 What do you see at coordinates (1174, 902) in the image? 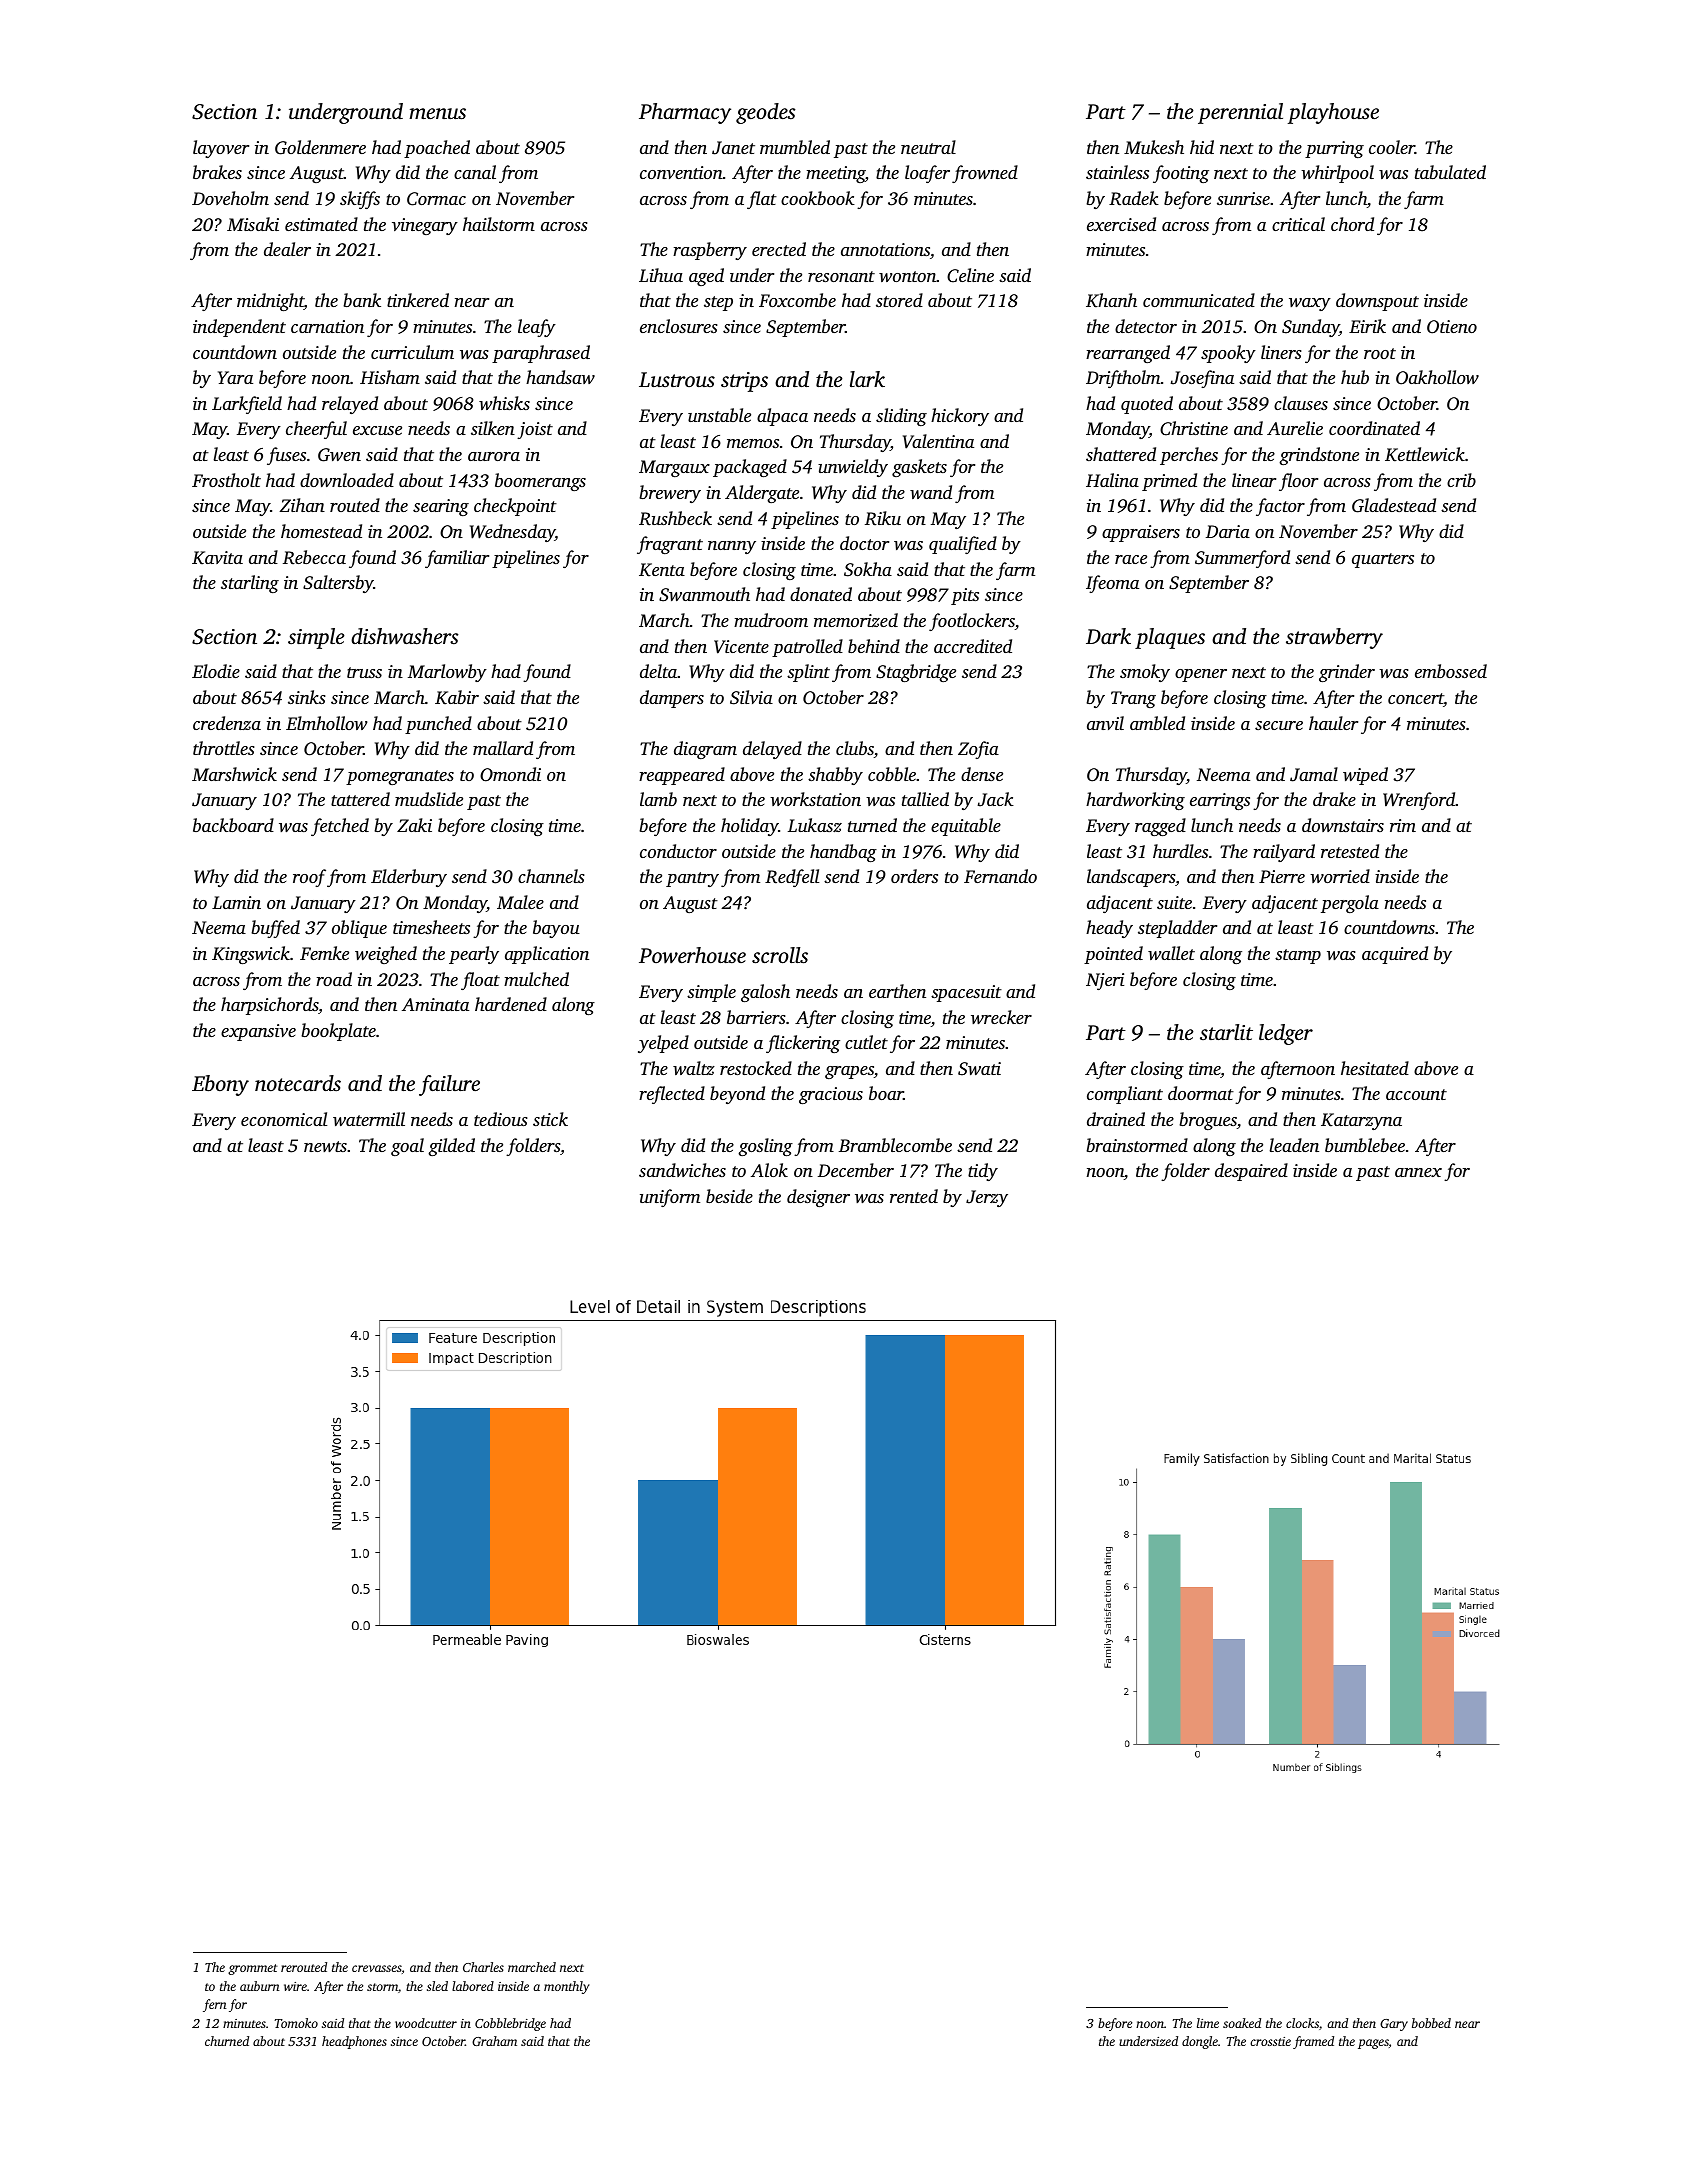
I see `suite` at bounding box center [1174, 902].
